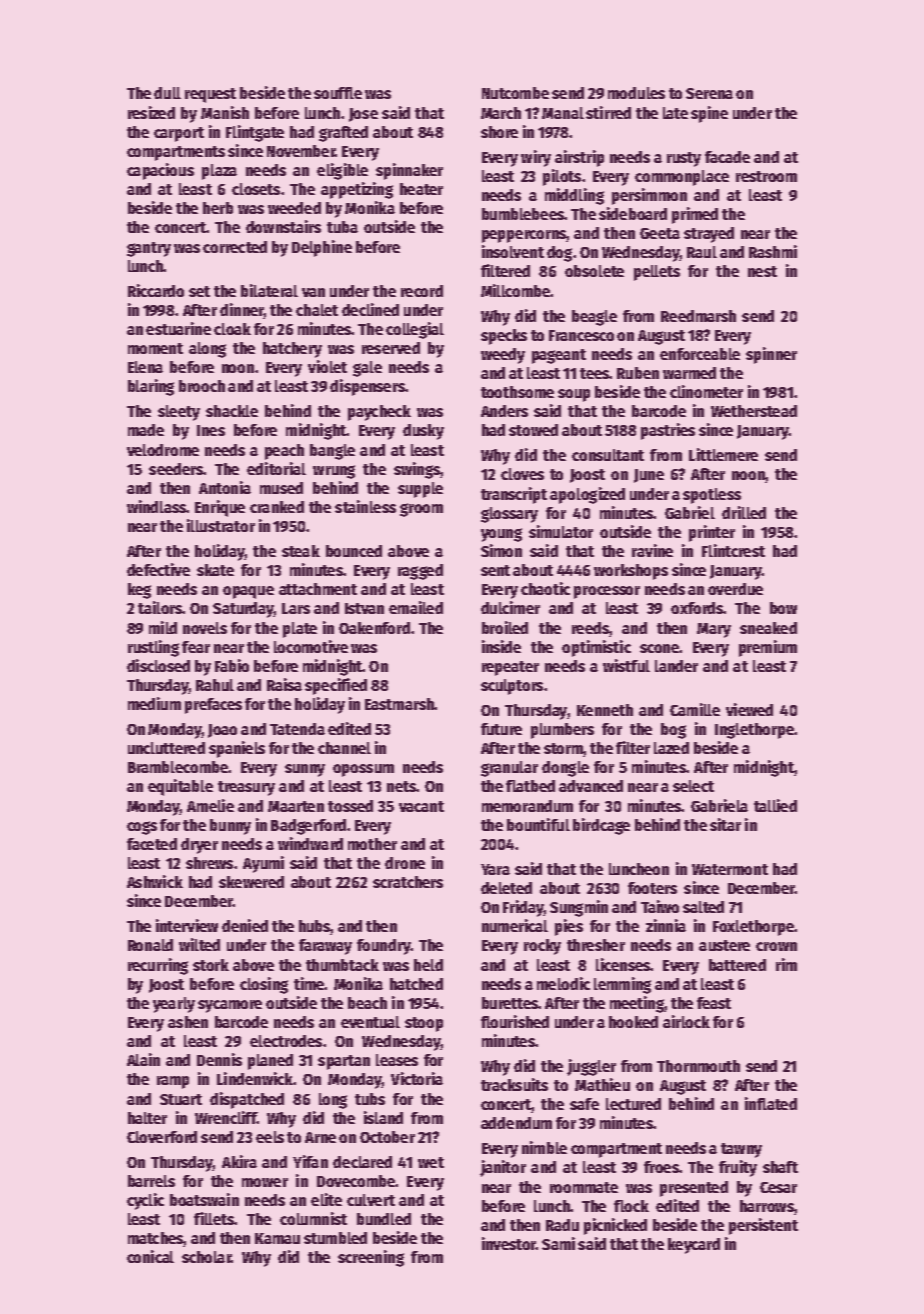 The height and width of the document is (1314, 924). I want to click on Akira, so click(239, 1161).
